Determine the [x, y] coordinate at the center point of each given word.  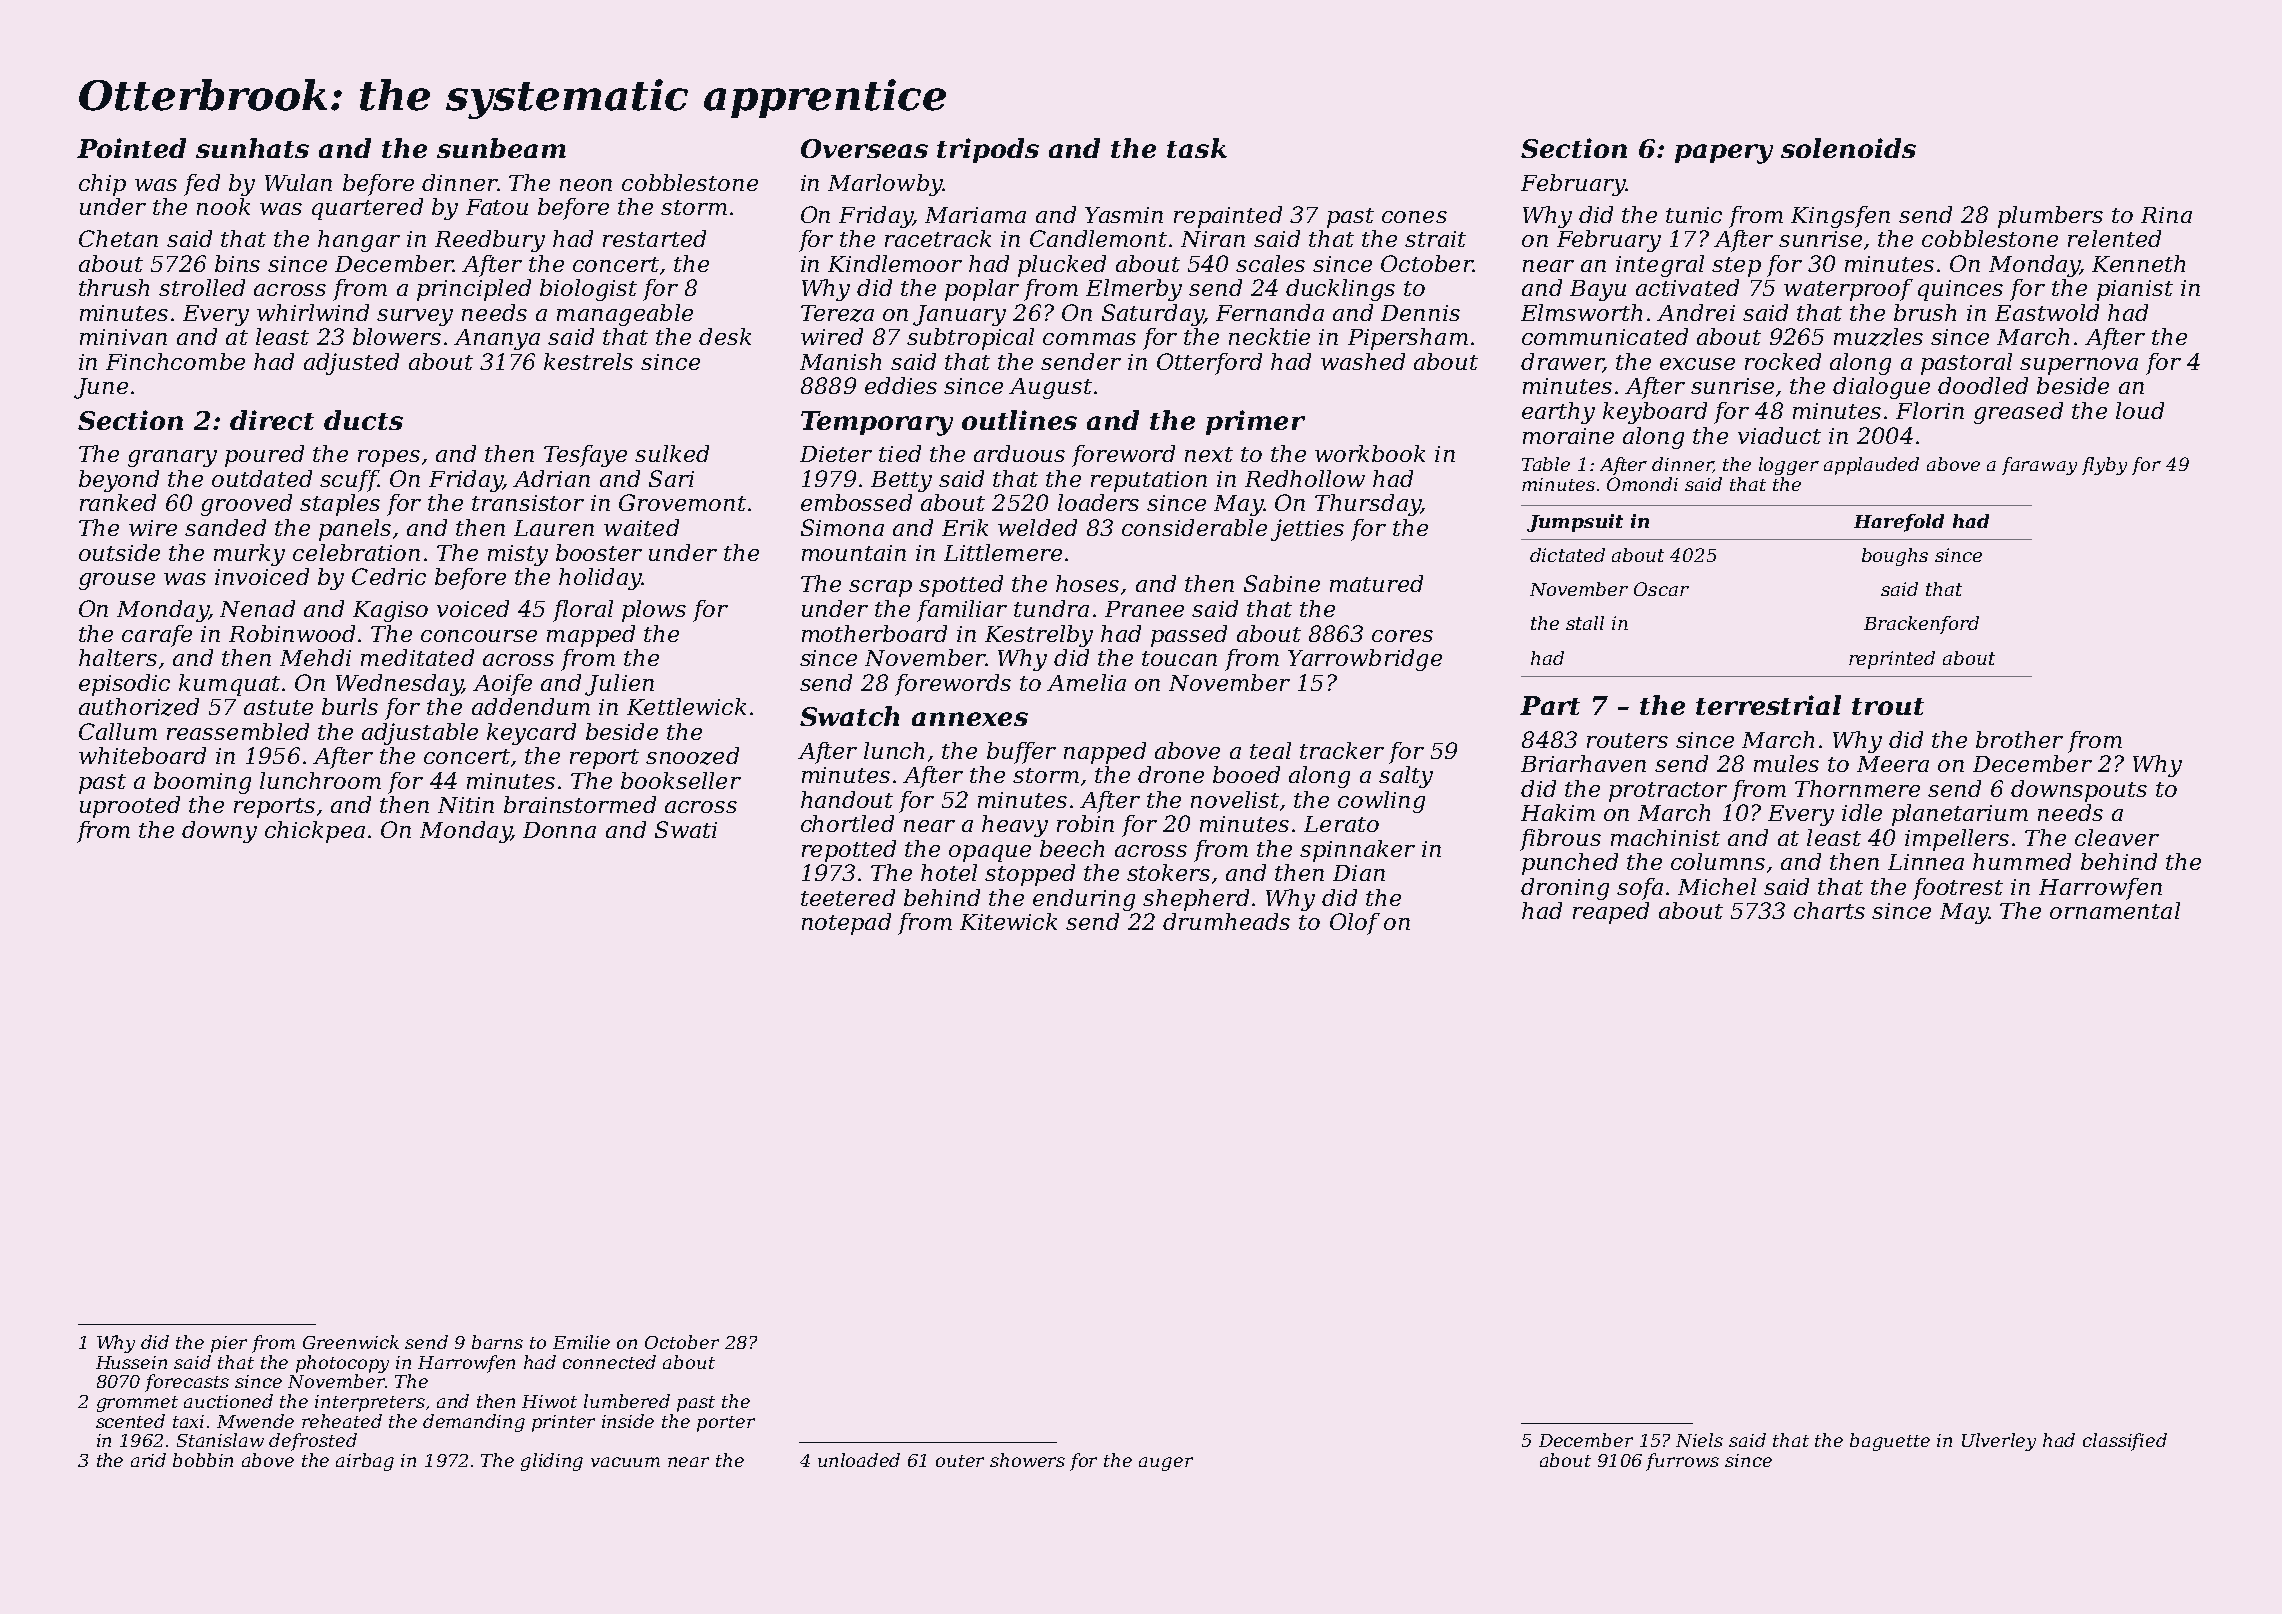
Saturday [1153, 315]
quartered [367, 209]
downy [219, 832]
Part [1550, 705]
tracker [1342, 750]
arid [148, 1460]
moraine [1568, 436]
